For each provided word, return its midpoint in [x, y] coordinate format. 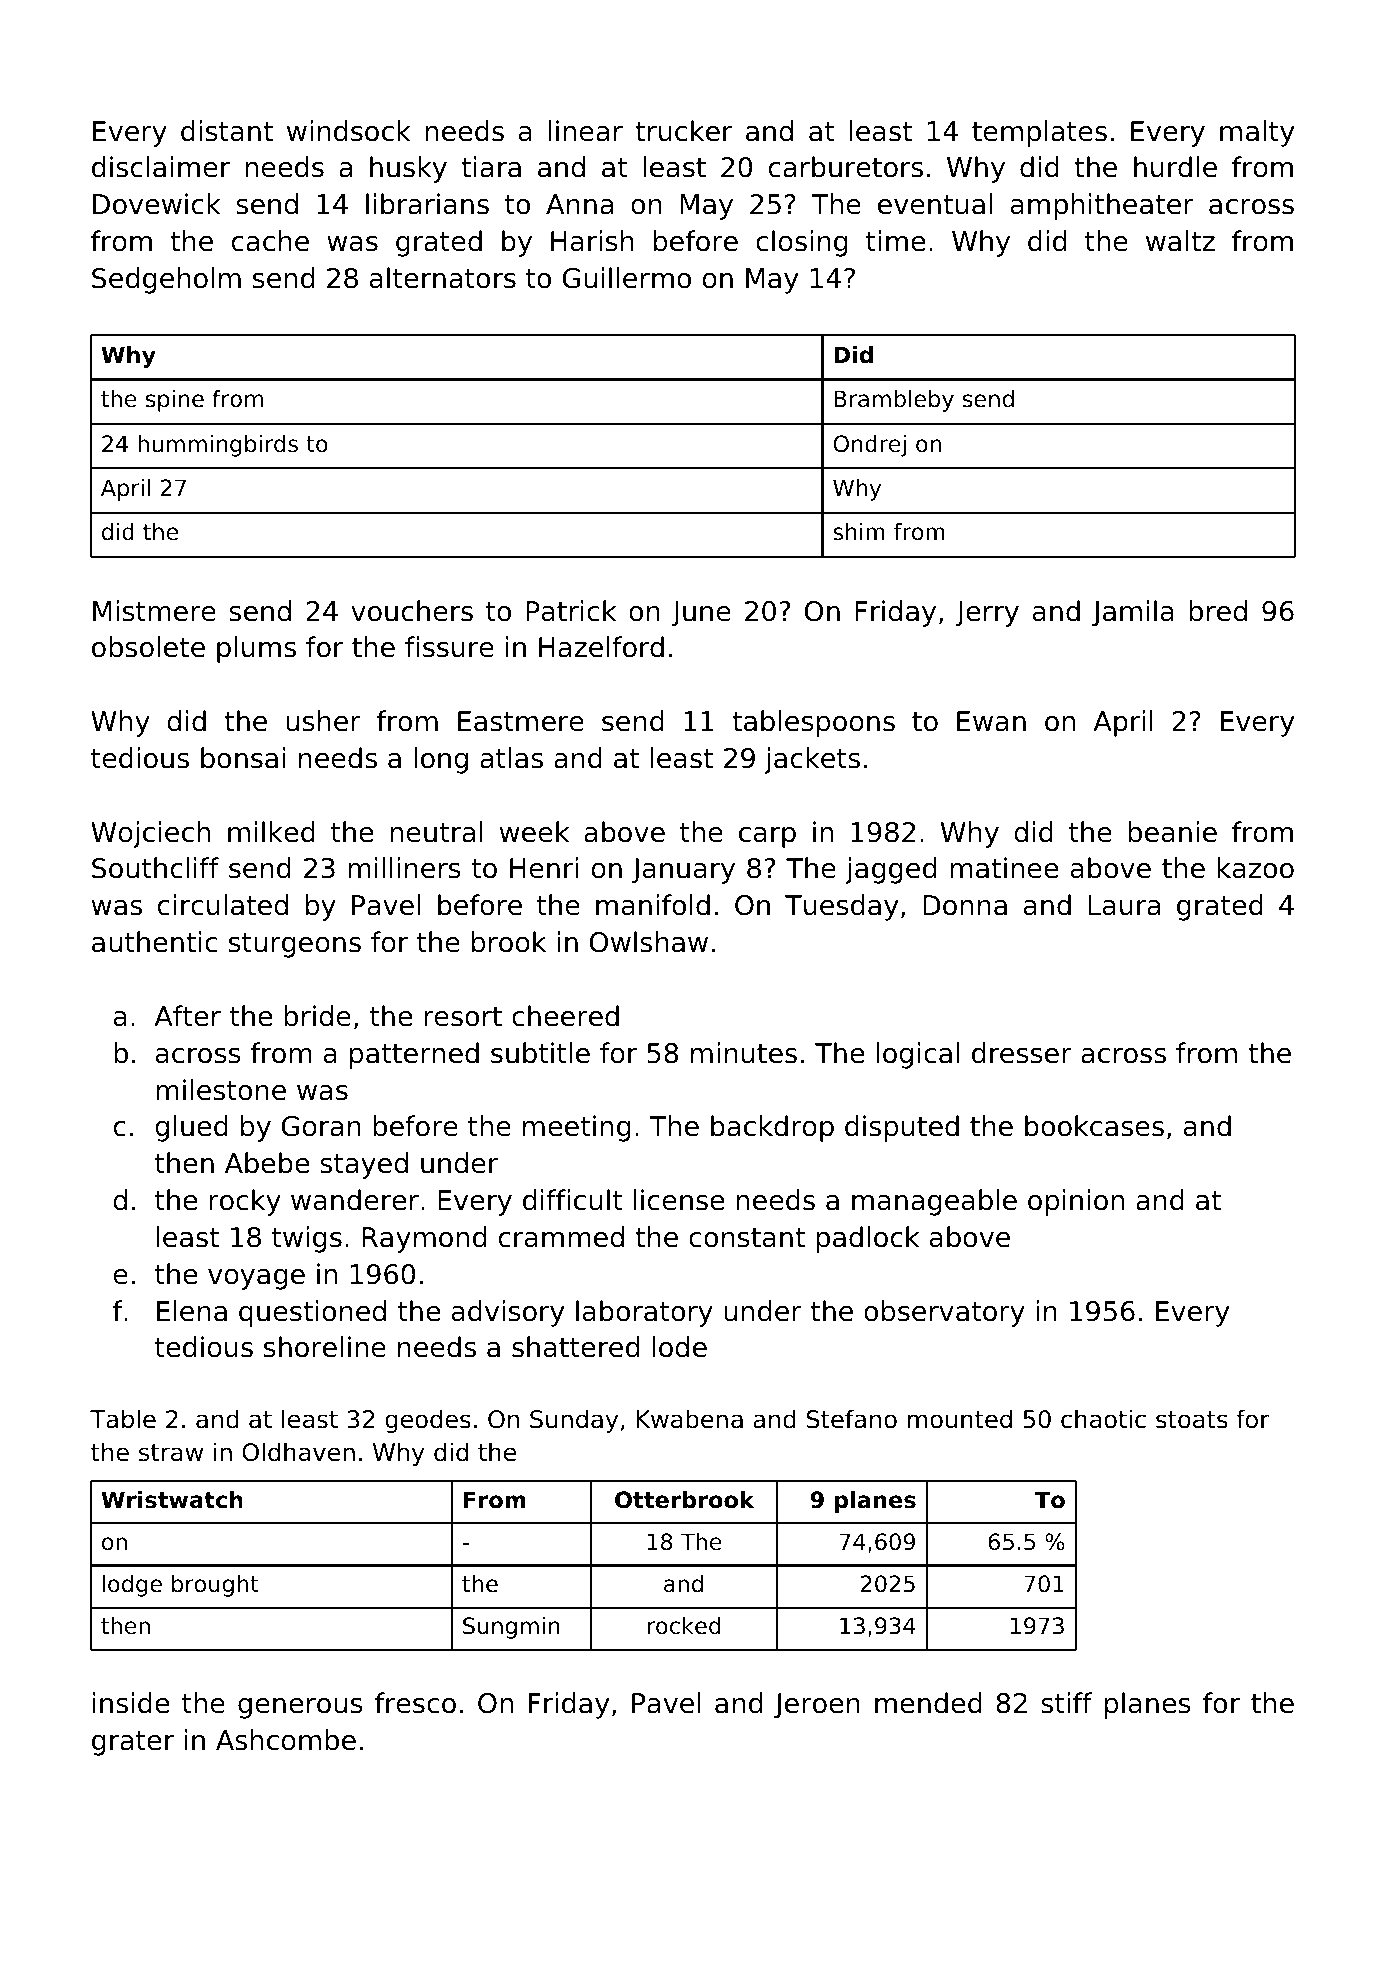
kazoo [1256, 868]
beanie [1172, 832]
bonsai [243, 758]
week [534, 832]
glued [191, 1128]
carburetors [846, 167]
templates [1039, 133]
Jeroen [817, 1706]
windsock [349, 131]
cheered [565, 1016]
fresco [415, 1703]
